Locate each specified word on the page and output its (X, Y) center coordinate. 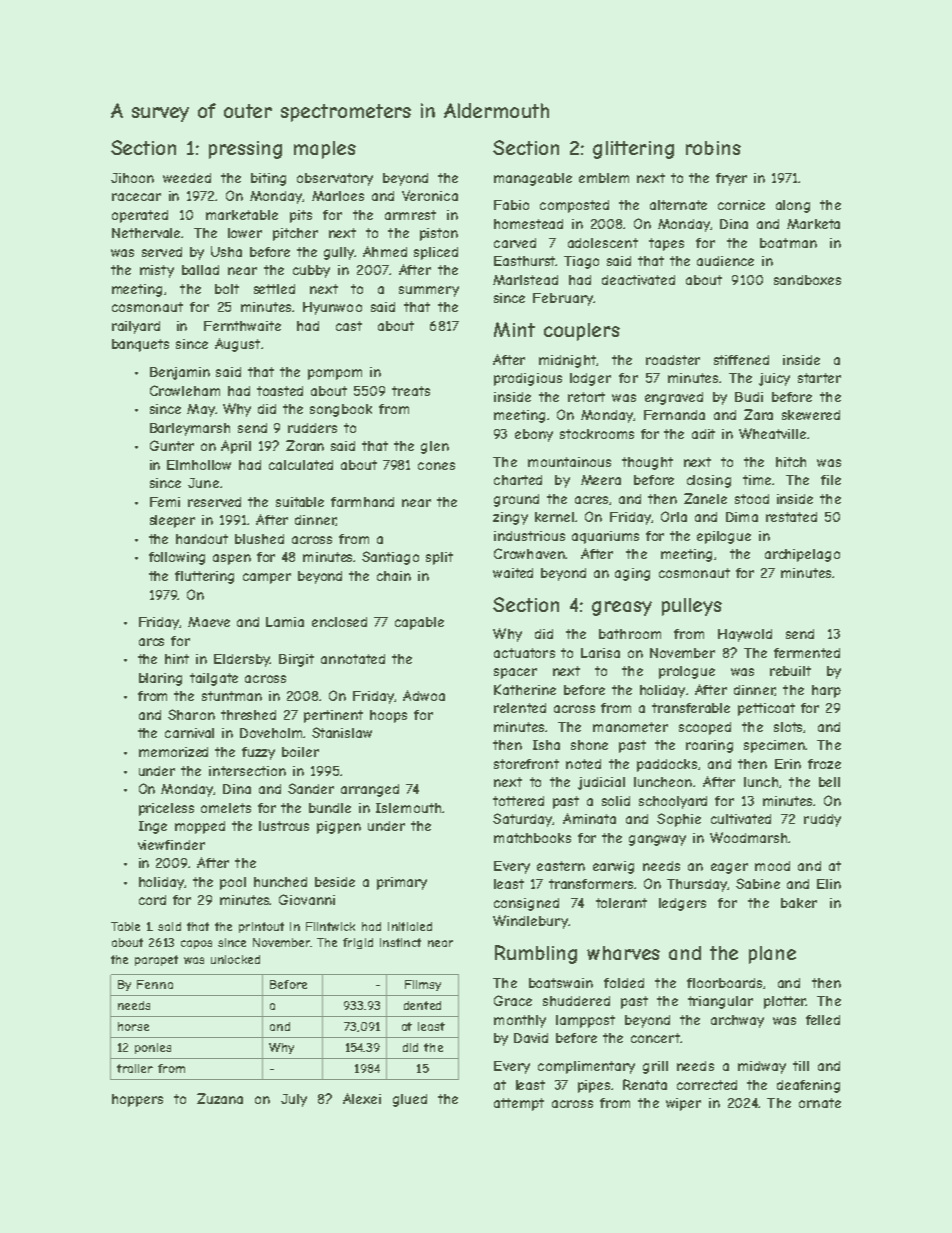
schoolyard (673, 802)
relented (520, 708)
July (294, 1100)
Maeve (209, 622)
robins (713, 148)
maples (325, 150)
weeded (187, 178)
